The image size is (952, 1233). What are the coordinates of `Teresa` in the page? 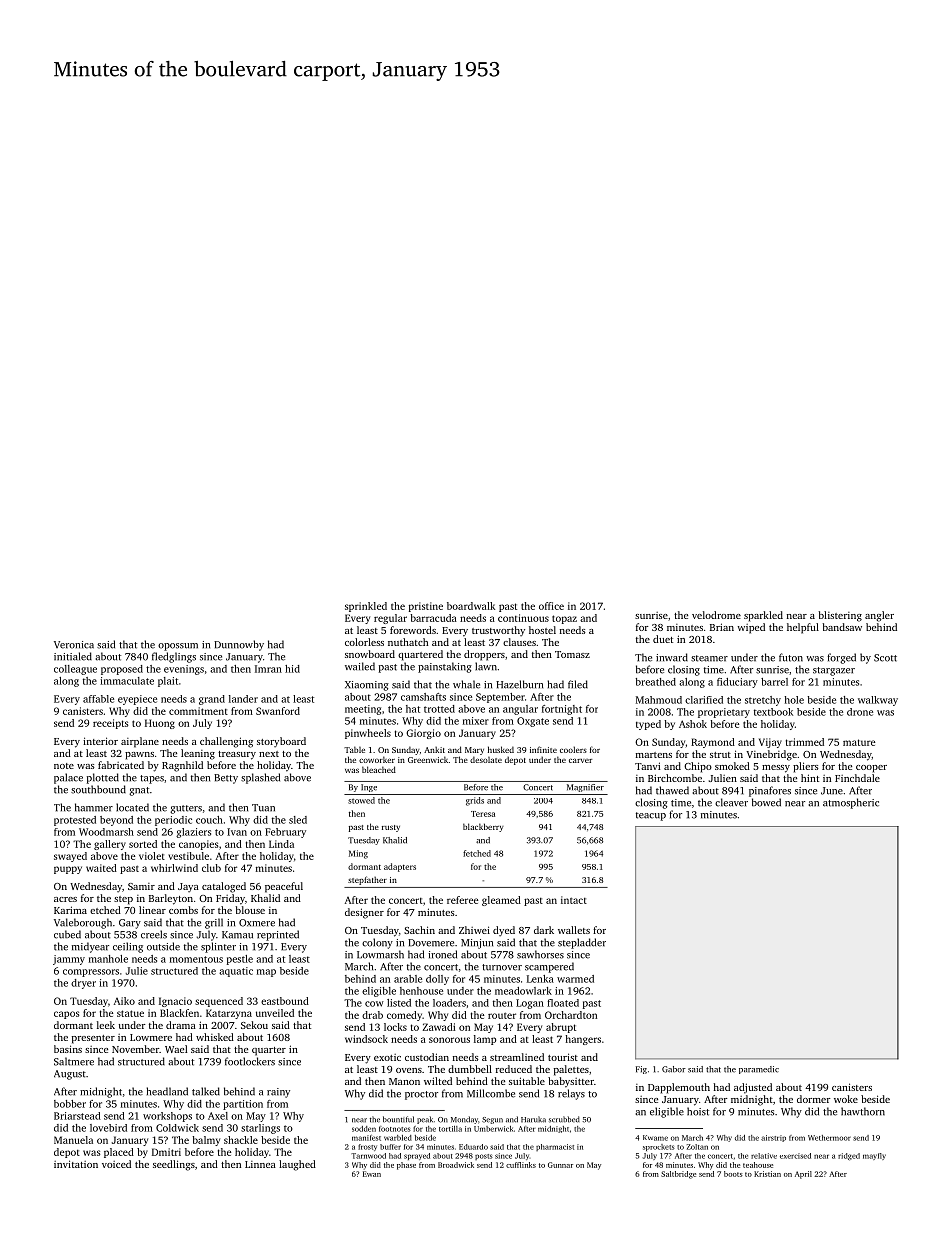 It's located at (483, 814).
